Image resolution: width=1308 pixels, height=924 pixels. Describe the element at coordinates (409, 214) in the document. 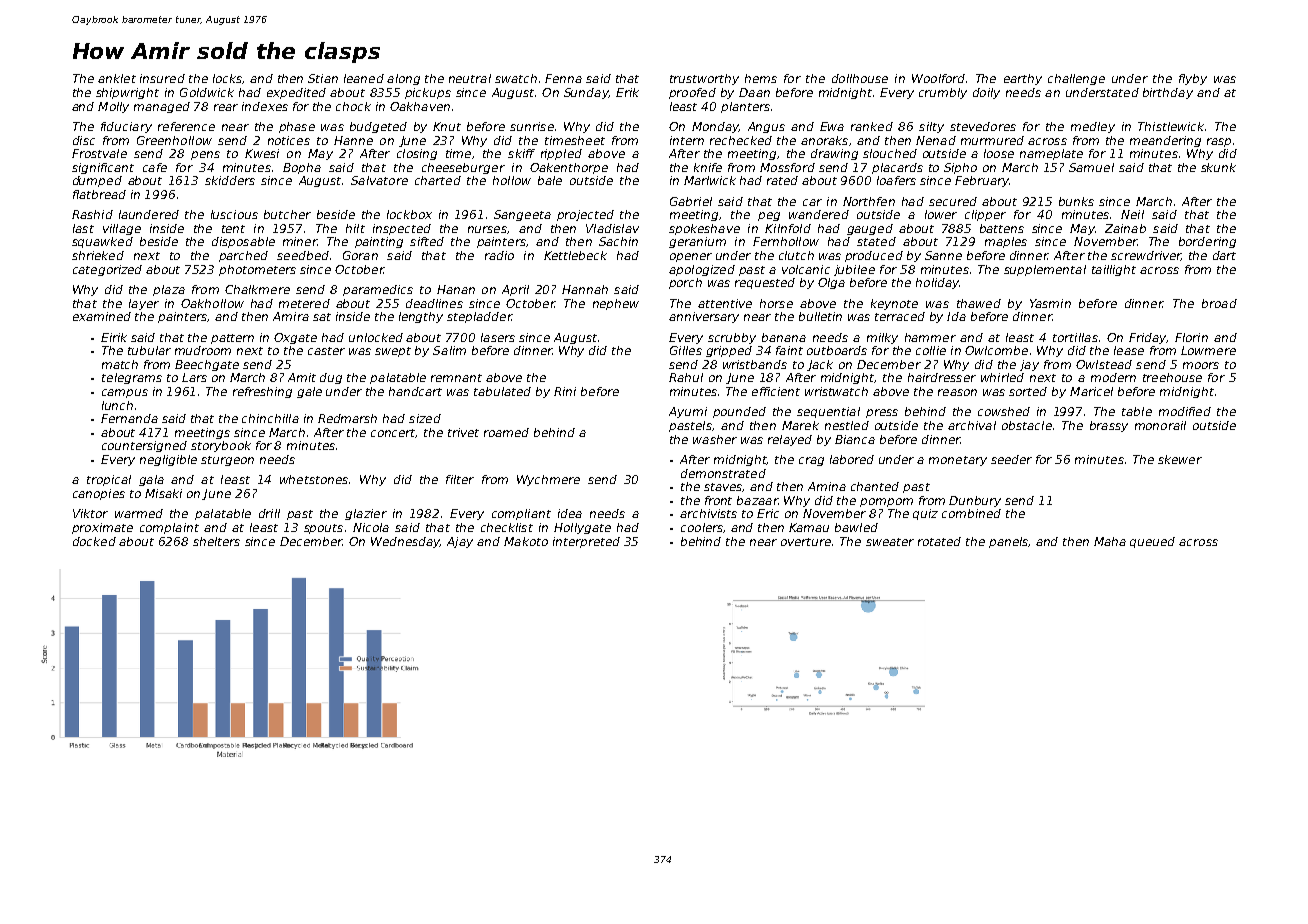

I see `lockbox` at that location.
